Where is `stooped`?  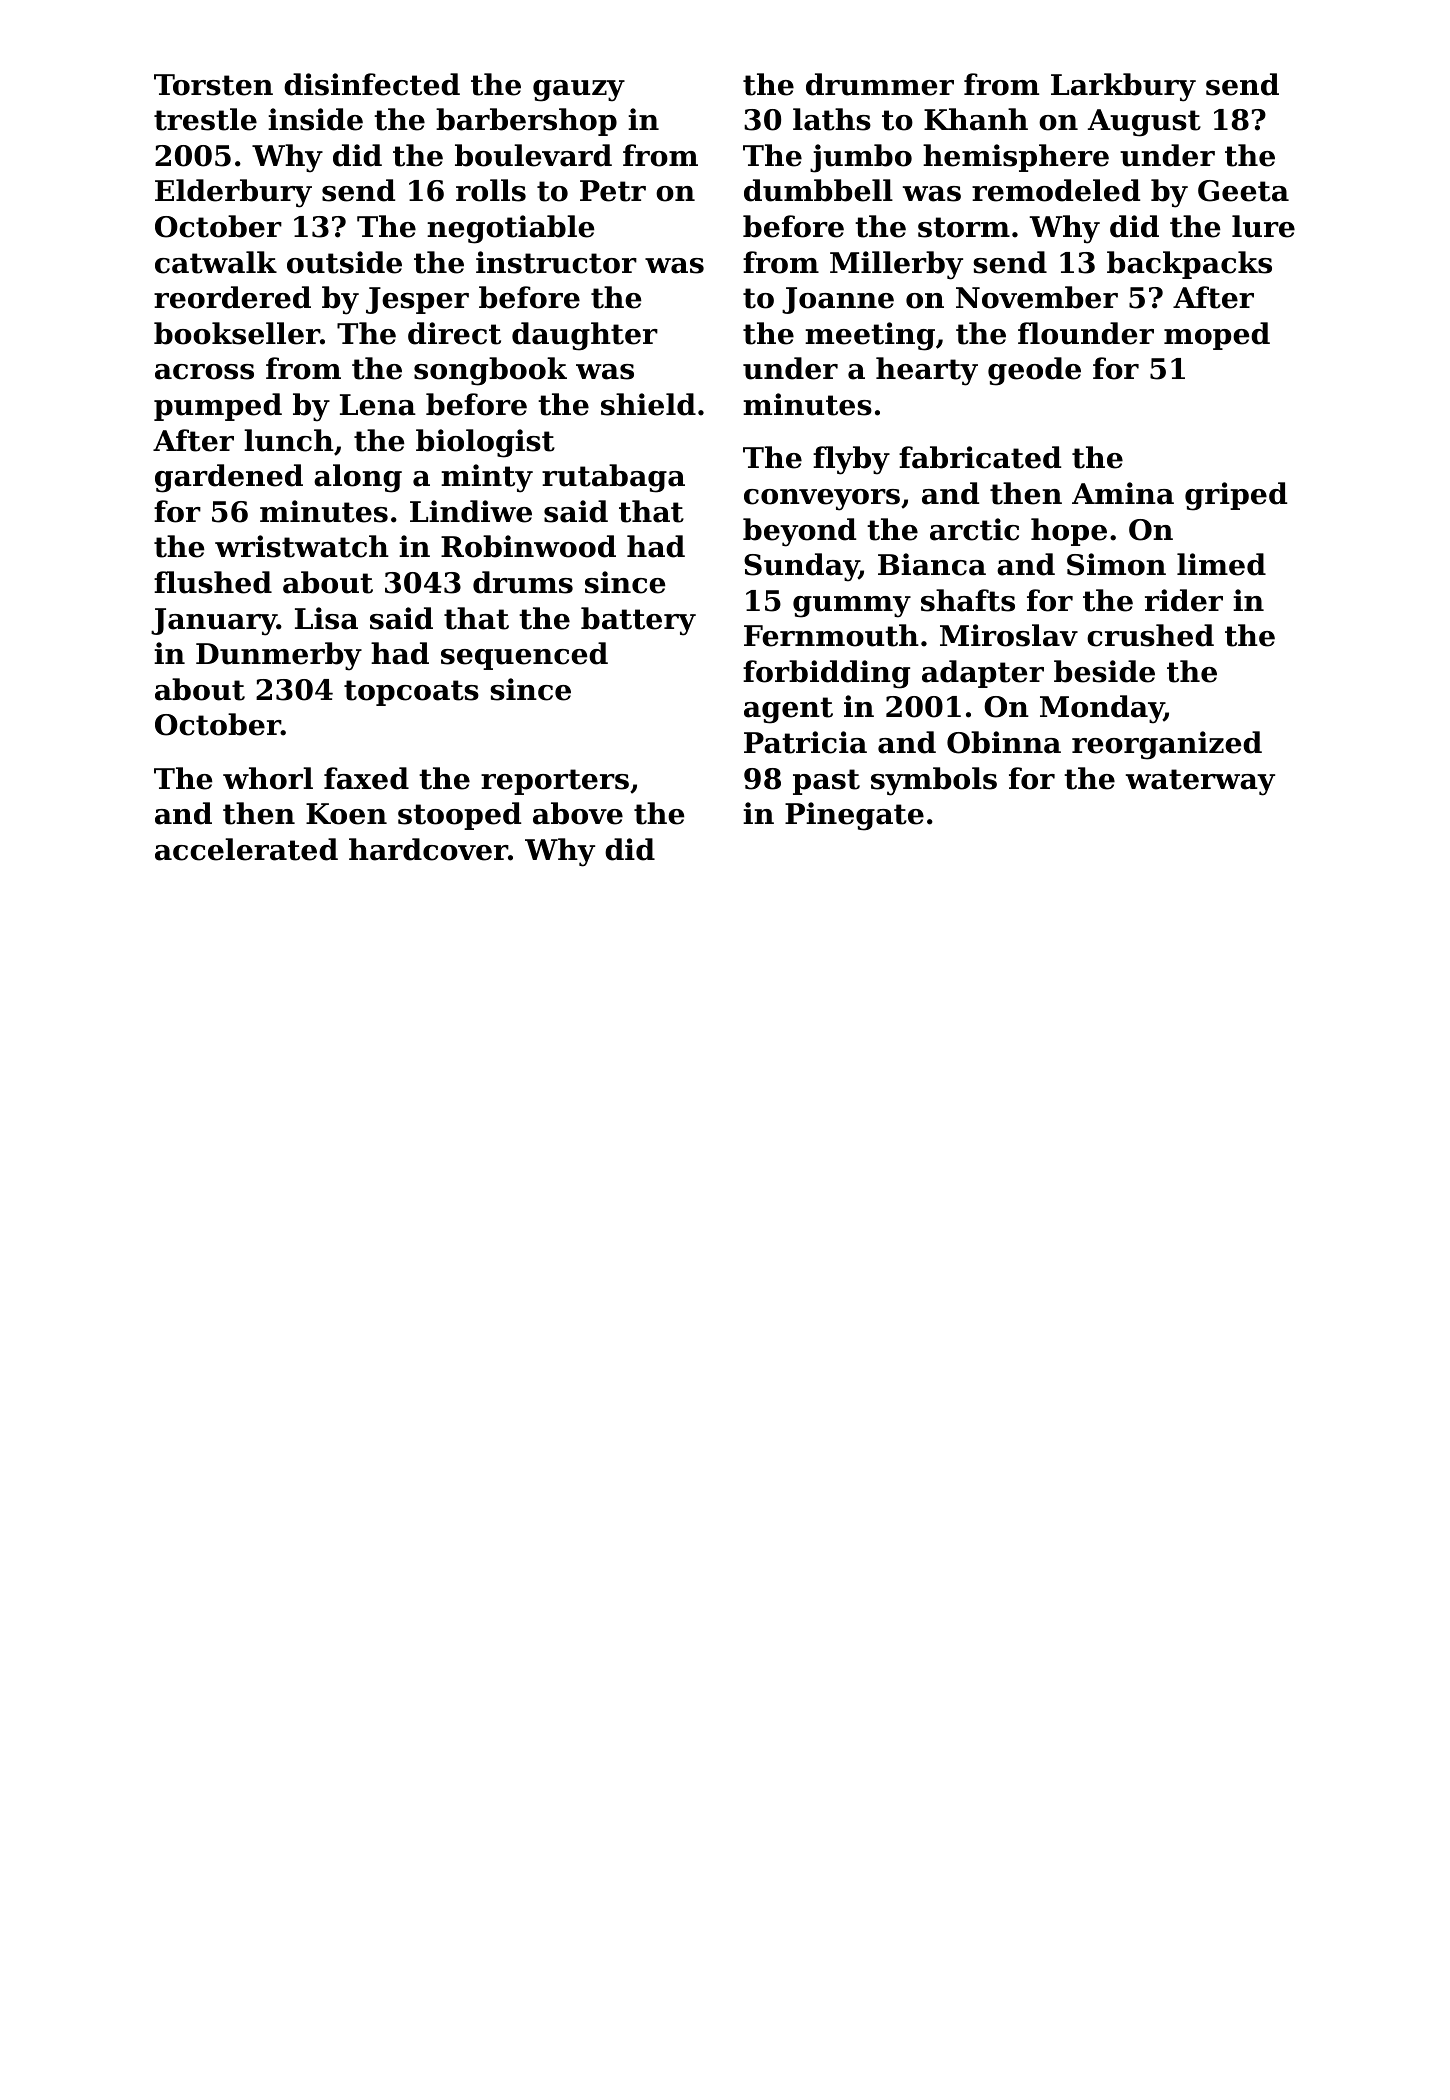
stooped is located at coordinates (459, 816).
